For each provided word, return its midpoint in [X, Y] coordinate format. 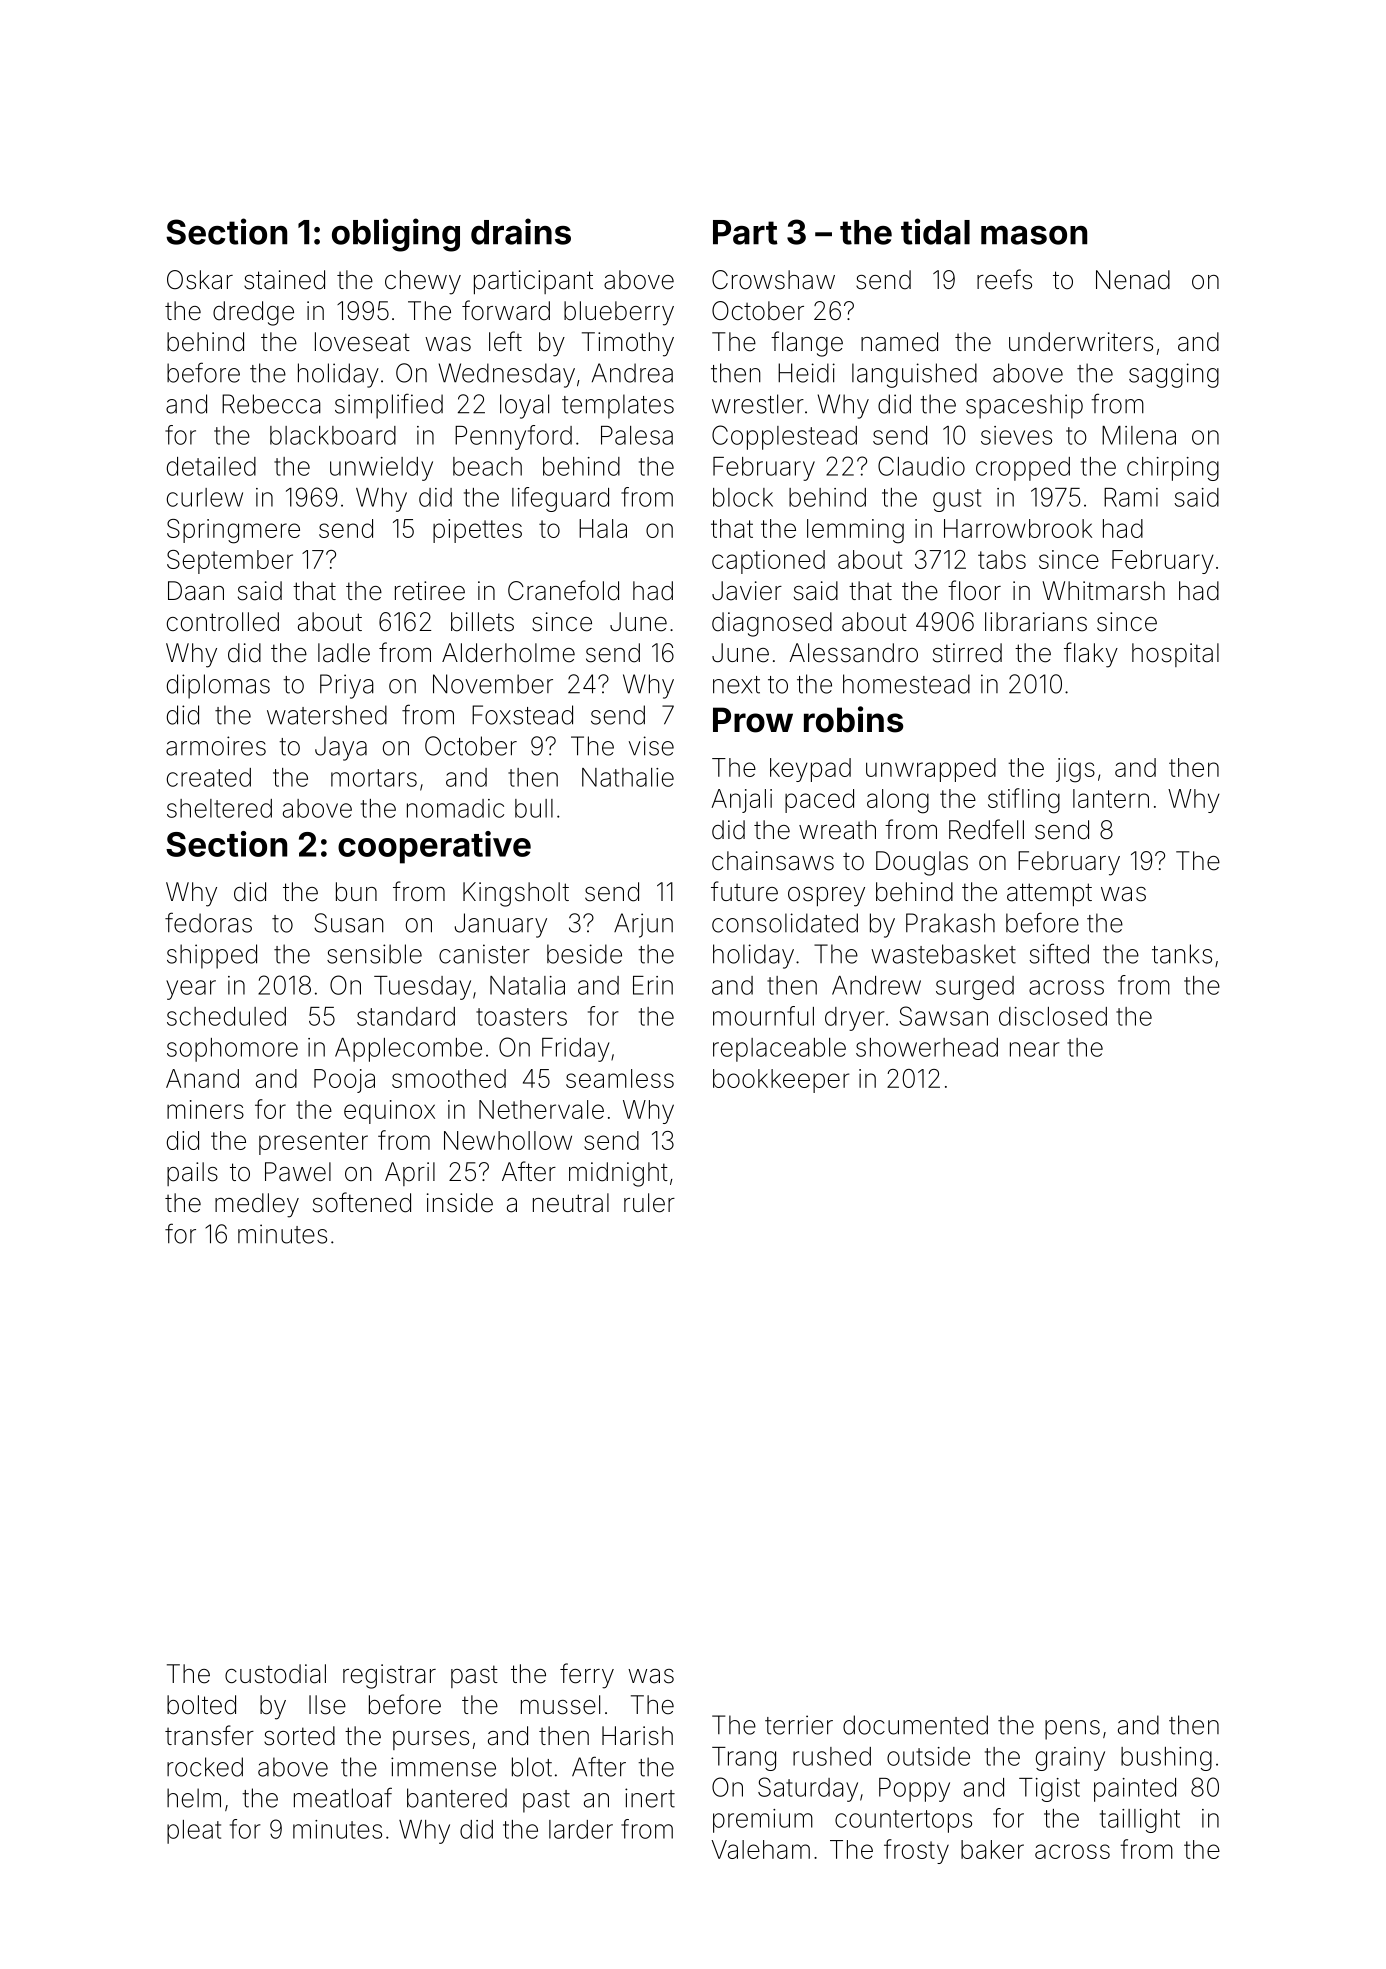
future [744, 891]
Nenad [1133, 280]
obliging [396, 235]
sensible [374, 954]
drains [521, 231]
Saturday [808, 1789]
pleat [194, 1832]
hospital [1175, 655]
